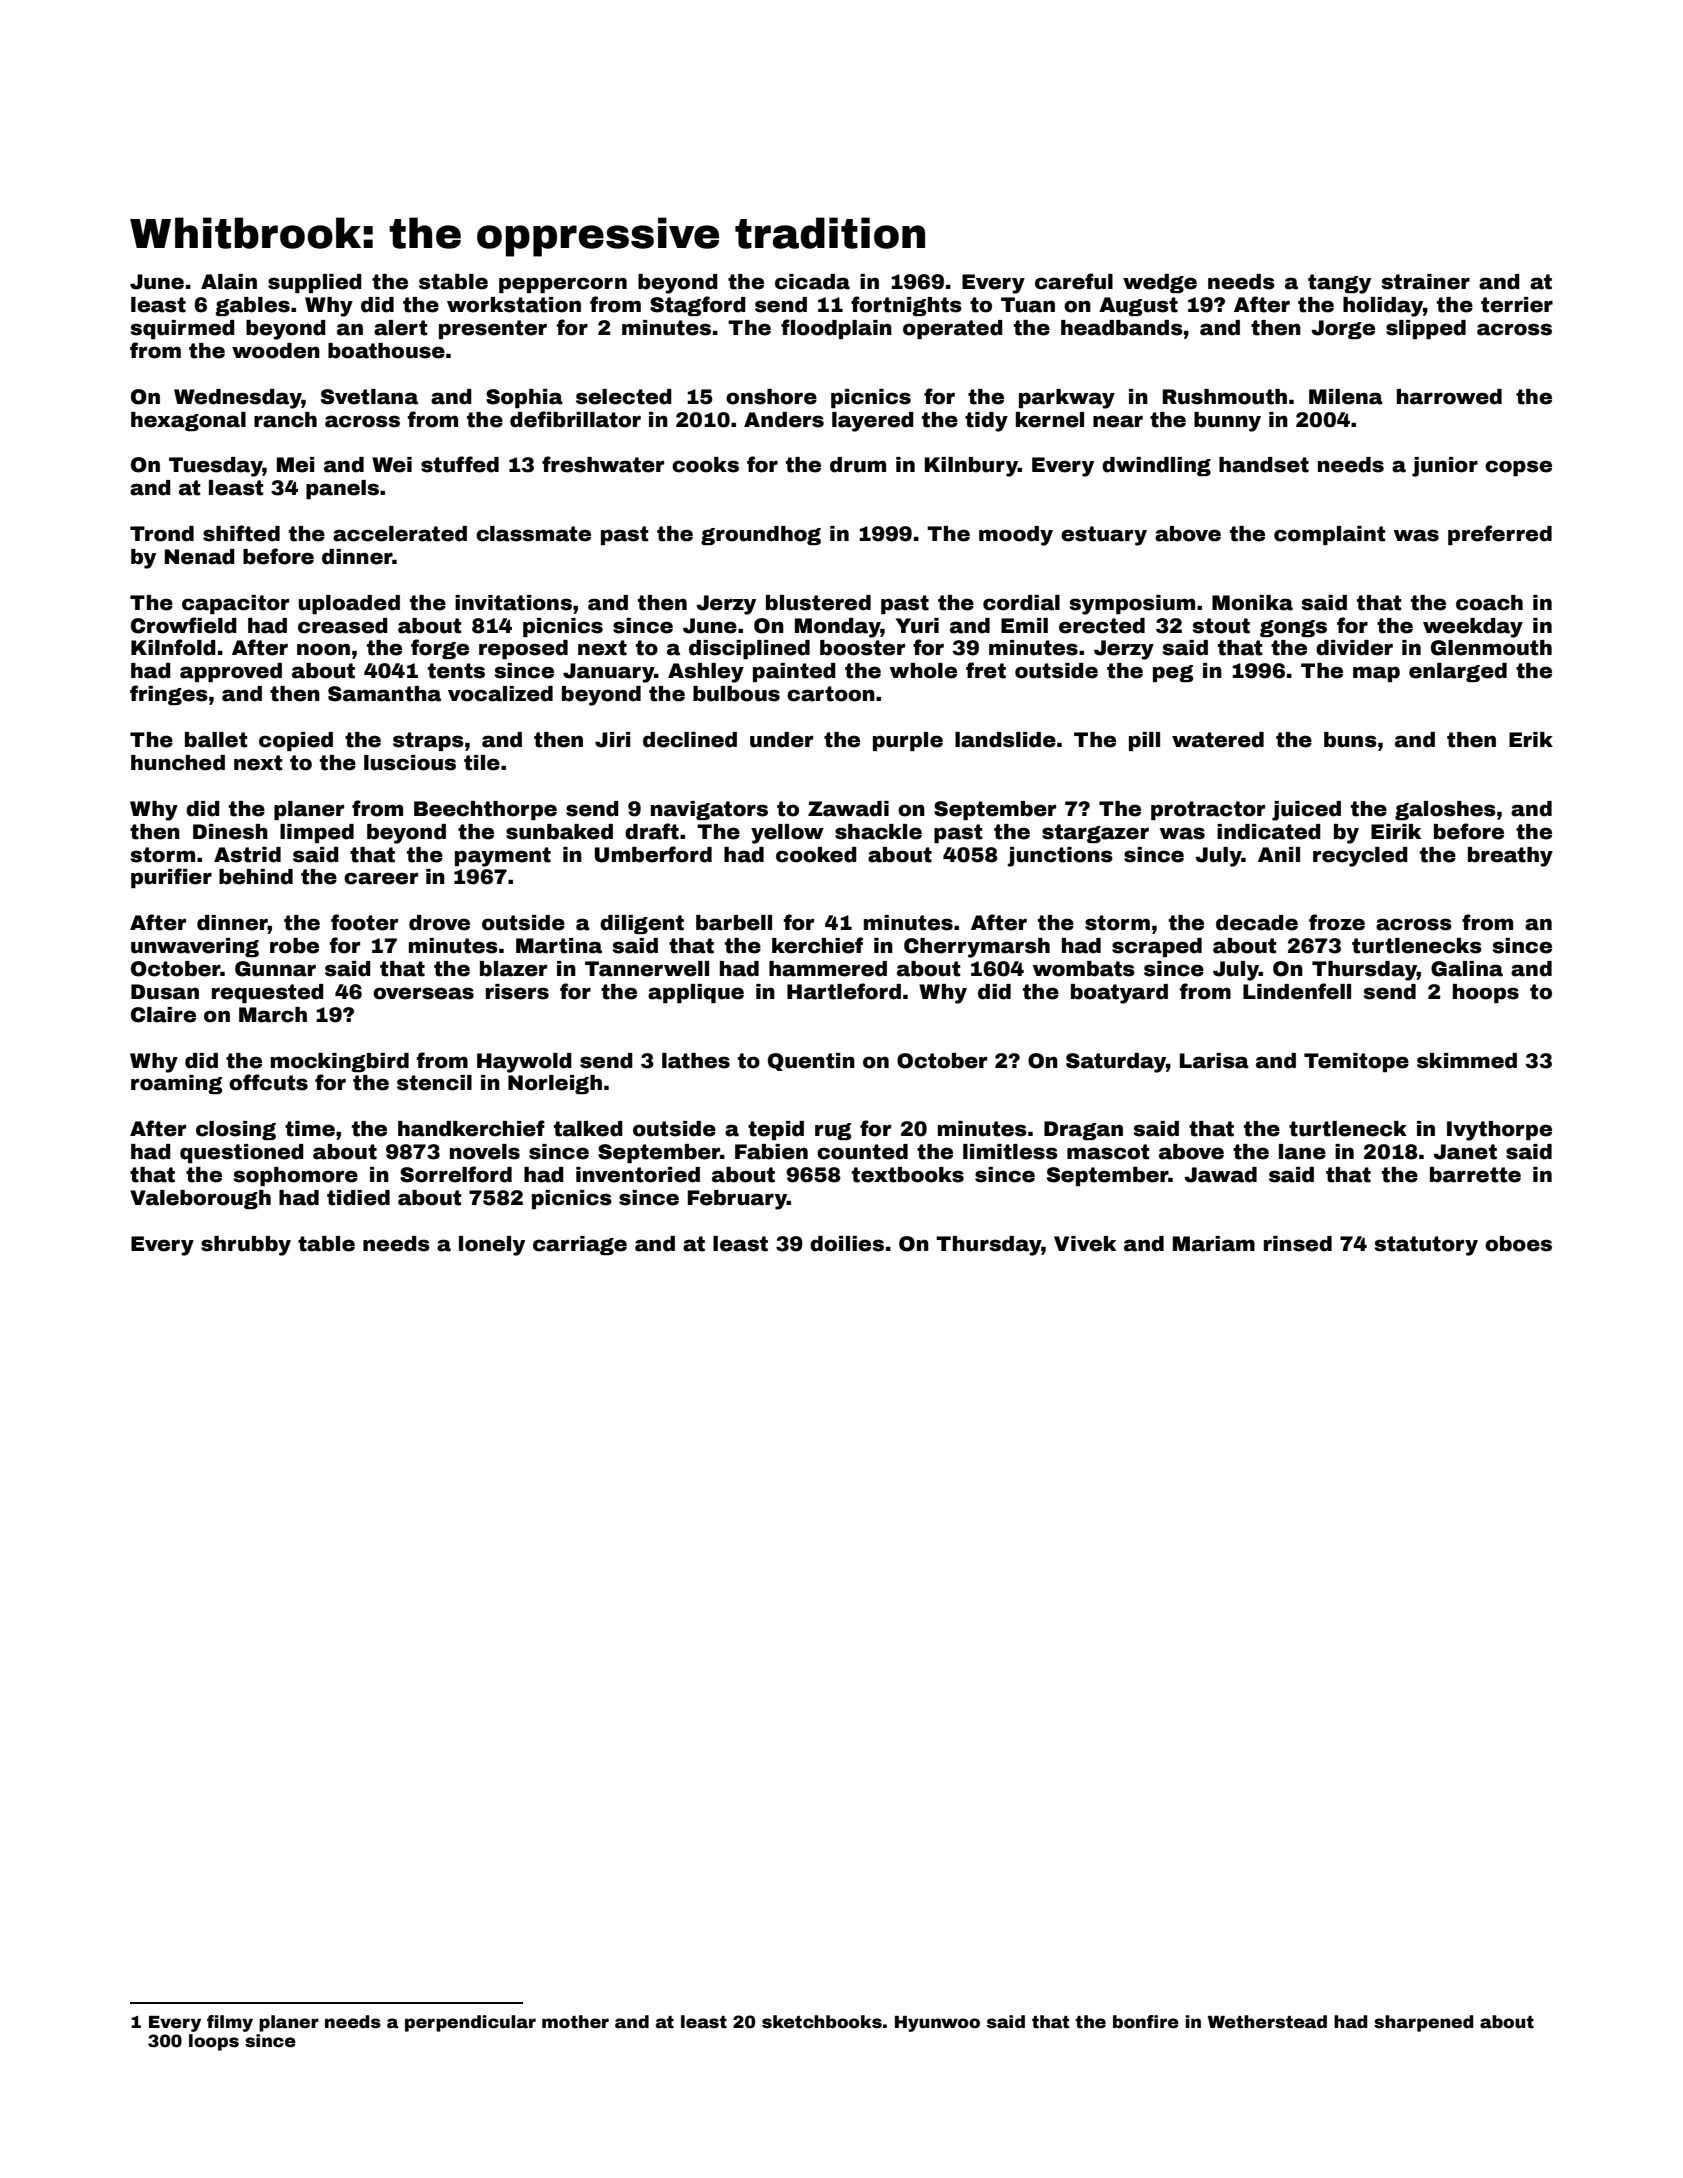  Describe the element at coordinates (822, 2022) in the document. I see `sketchbooks` at that location.
